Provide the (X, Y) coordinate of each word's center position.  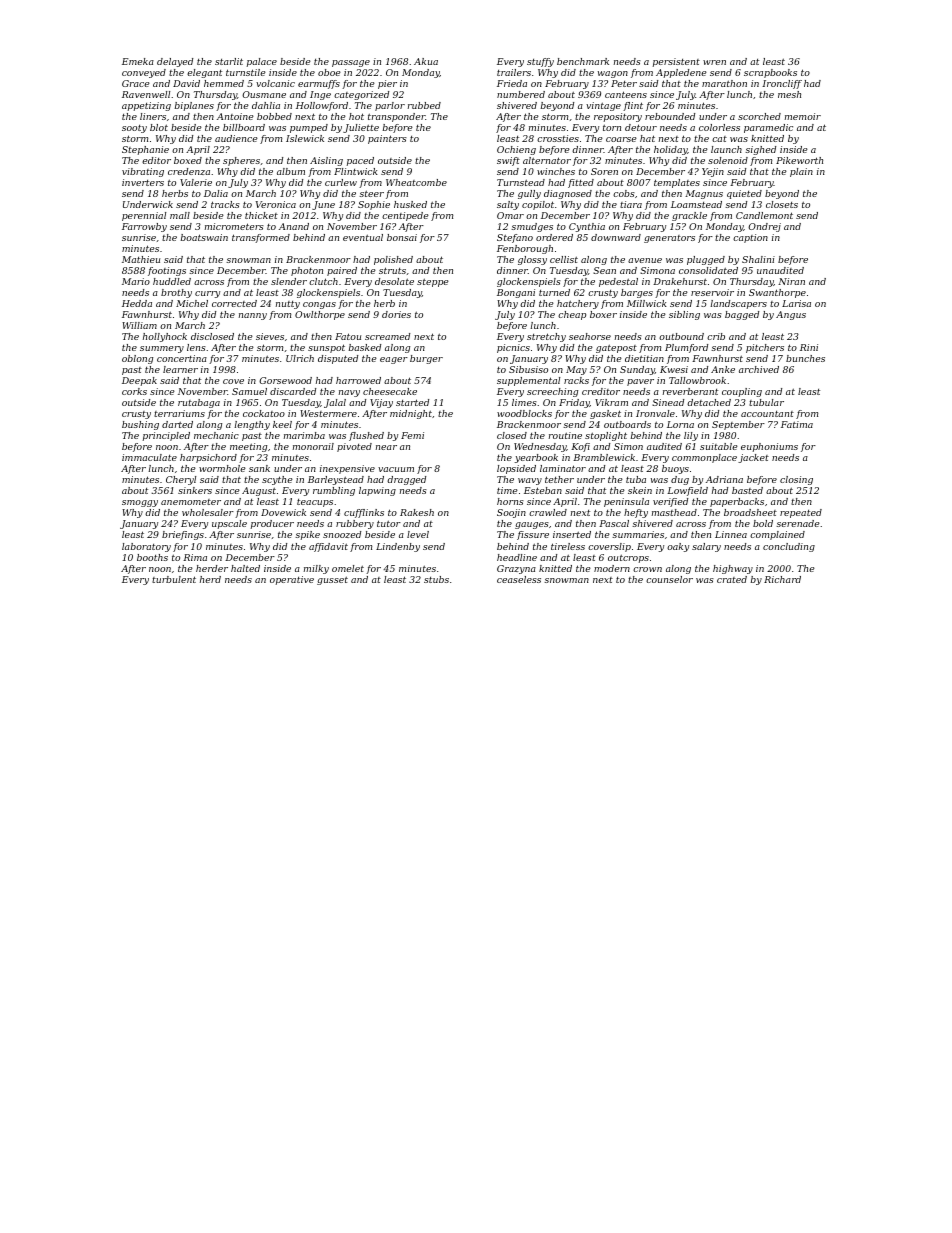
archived (759, 369)
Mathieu (141, 259)
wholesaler (208, 512)
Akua (426, 61)
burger (426, 359)
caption (750, 238)
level (418, 534)
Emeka (138, 61)
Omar (510, 215)
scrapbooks (770, 73)
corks (134, 391)
